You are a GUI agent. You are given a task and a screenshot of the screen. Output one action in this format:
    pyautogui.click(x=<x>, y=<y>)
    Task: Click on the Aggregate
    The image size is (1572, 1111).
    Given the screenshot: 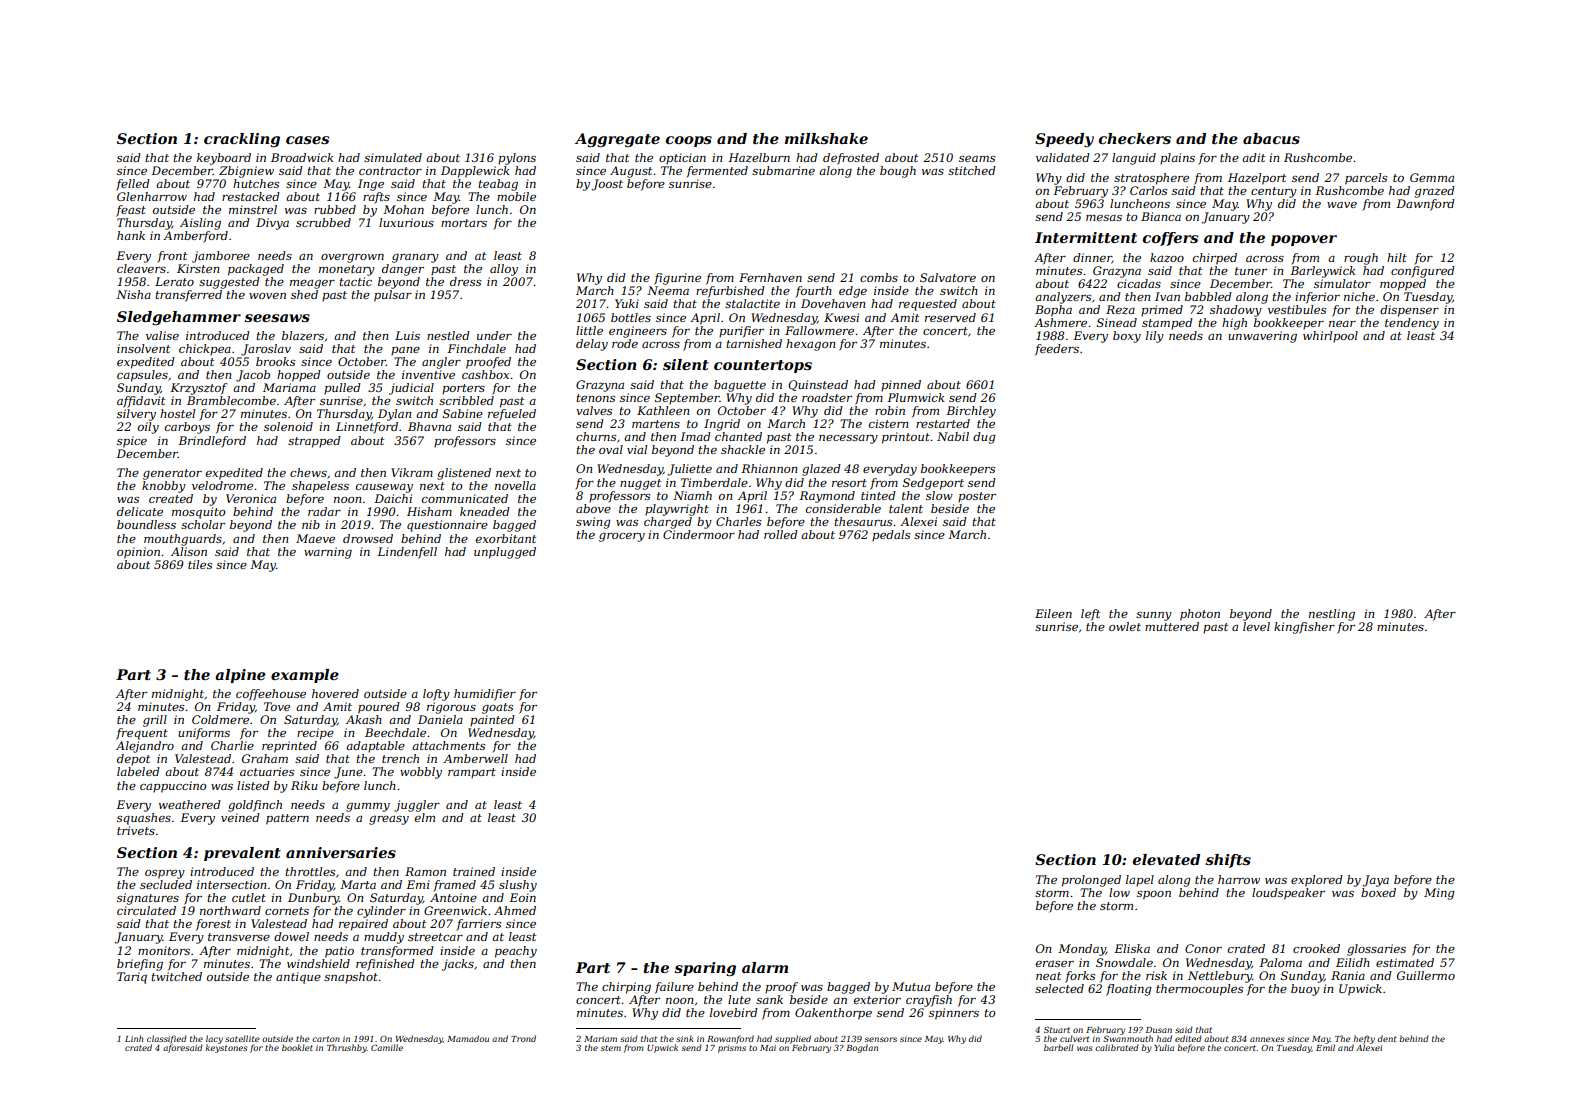 What is the action you would take?
    pyautogui.click(x=617, y=140)
